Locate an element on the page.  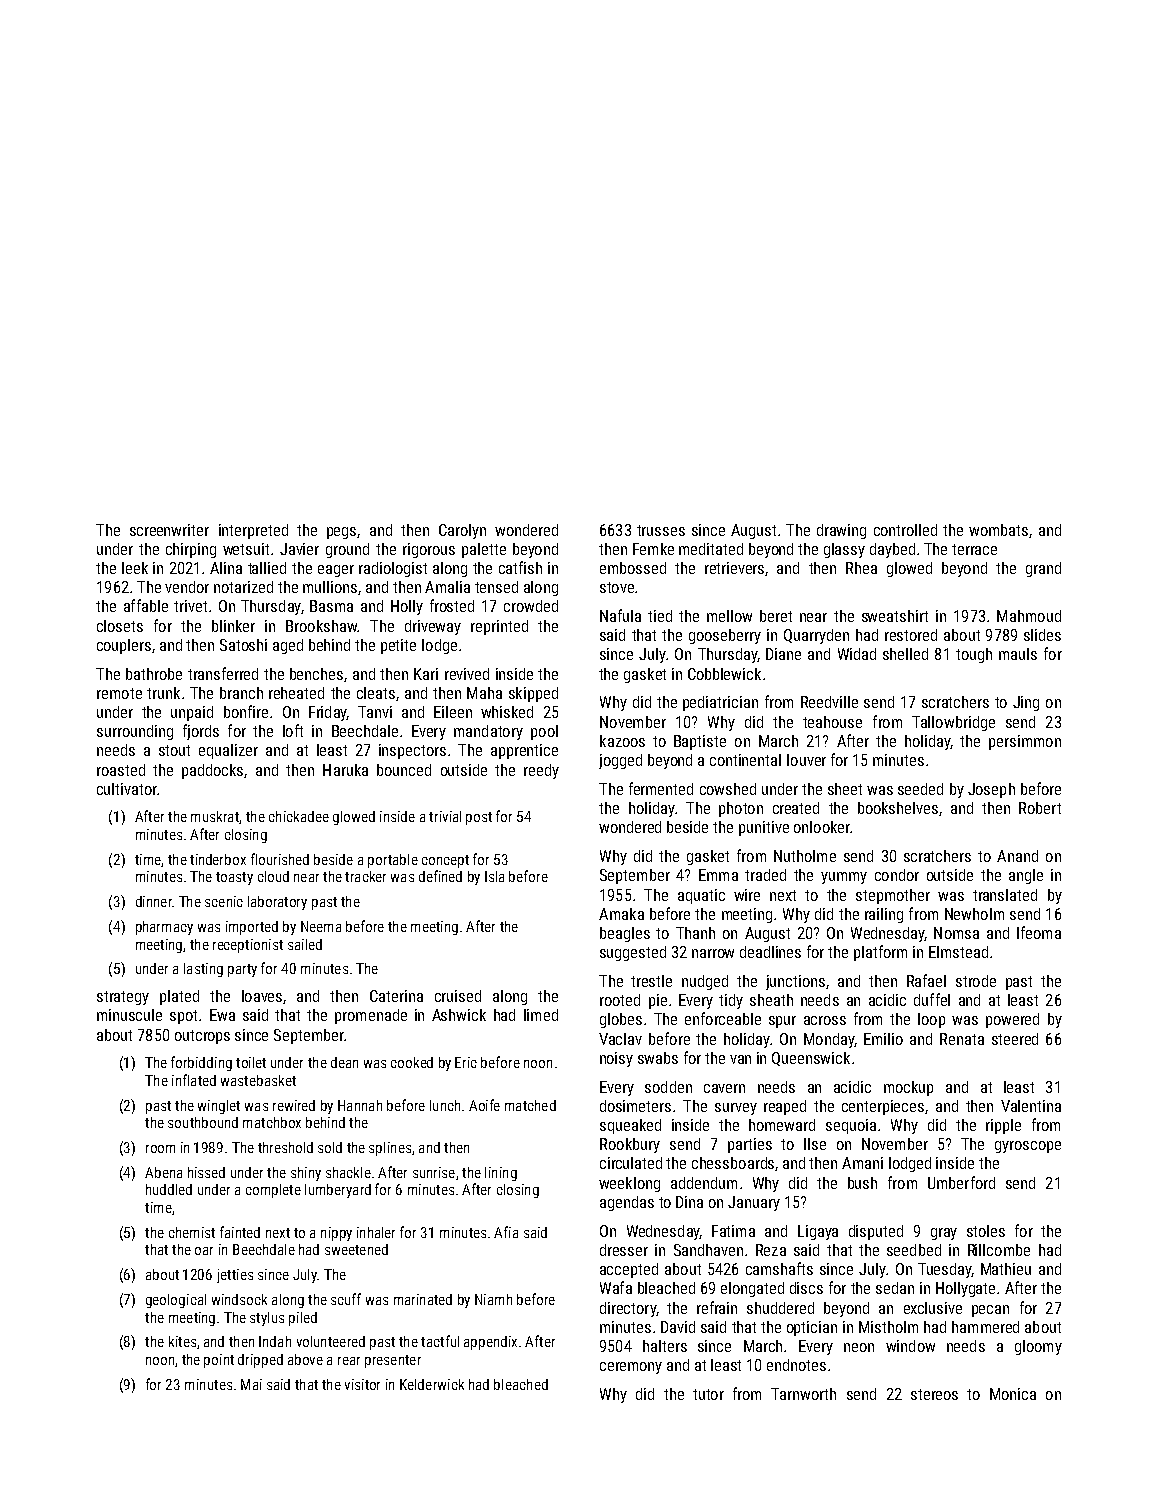
Haruka is located at coordinates (345, 770).
